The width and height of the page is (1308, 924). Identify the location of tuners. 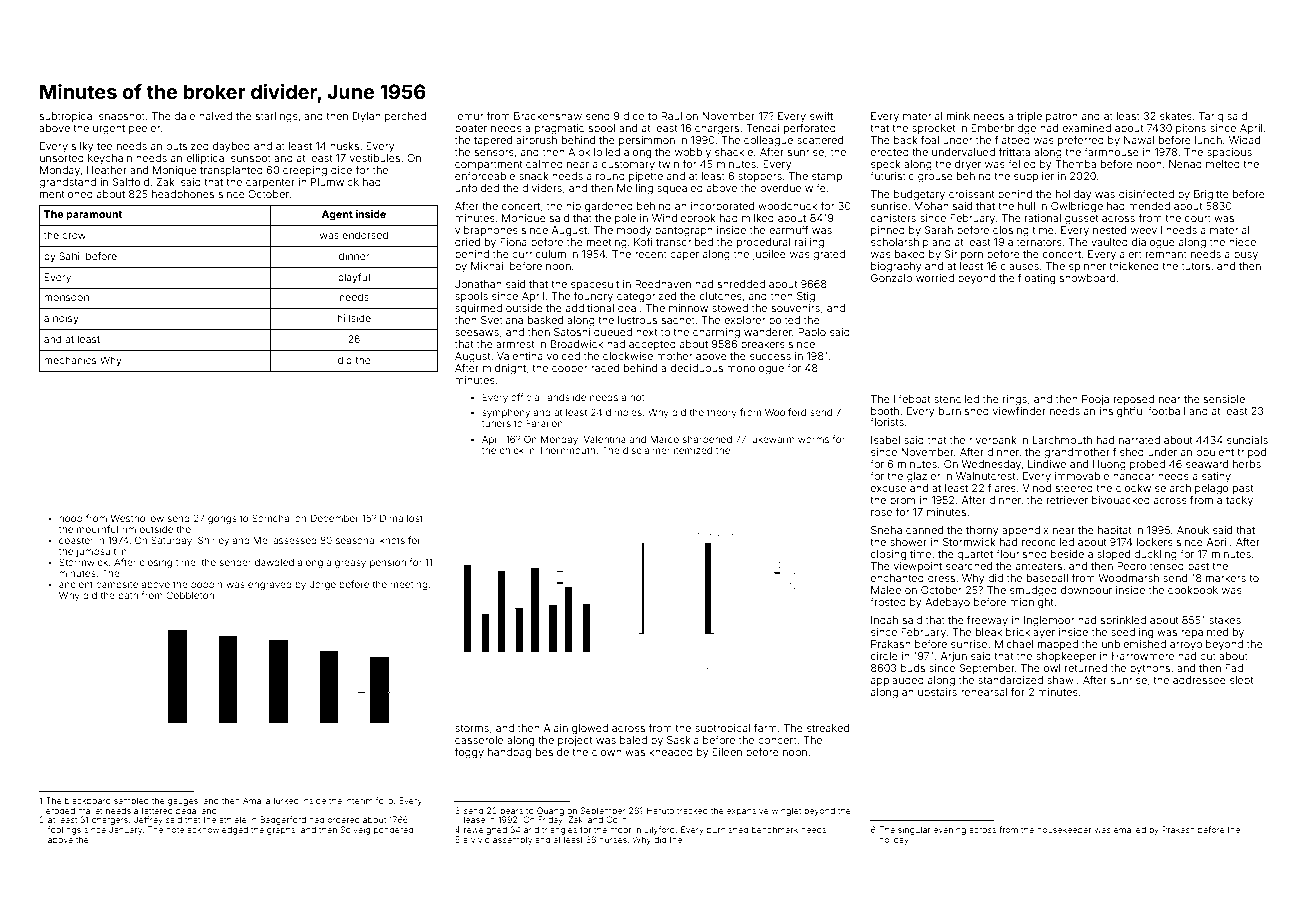
(496, 423).
